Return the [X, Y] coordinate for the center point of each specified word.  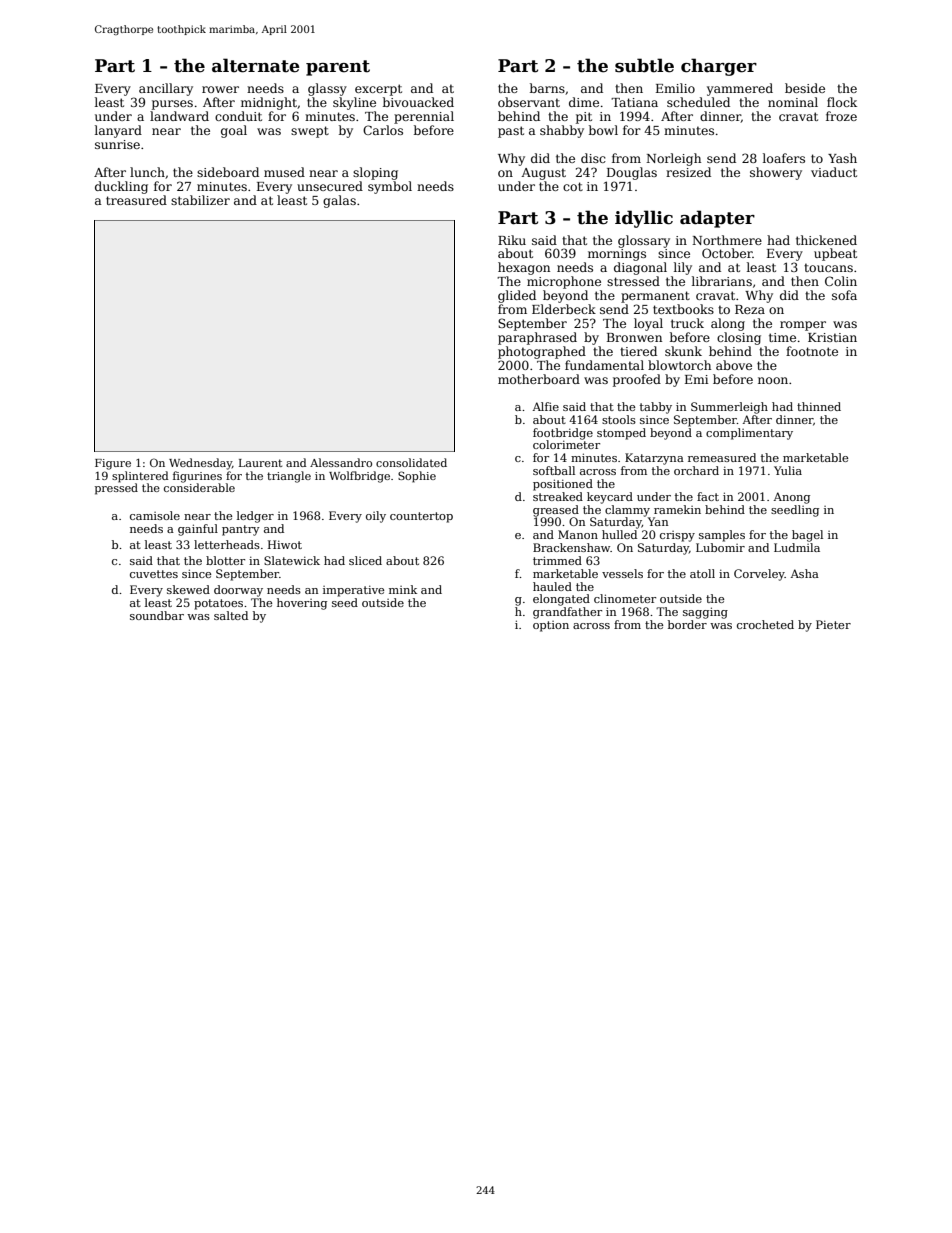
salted [231, 615]
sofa [844, 295]
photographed [542, 352]
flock [842, 102]
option [551, 626]
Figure [113, 464]
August [543, 174]
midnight [269, 103]
